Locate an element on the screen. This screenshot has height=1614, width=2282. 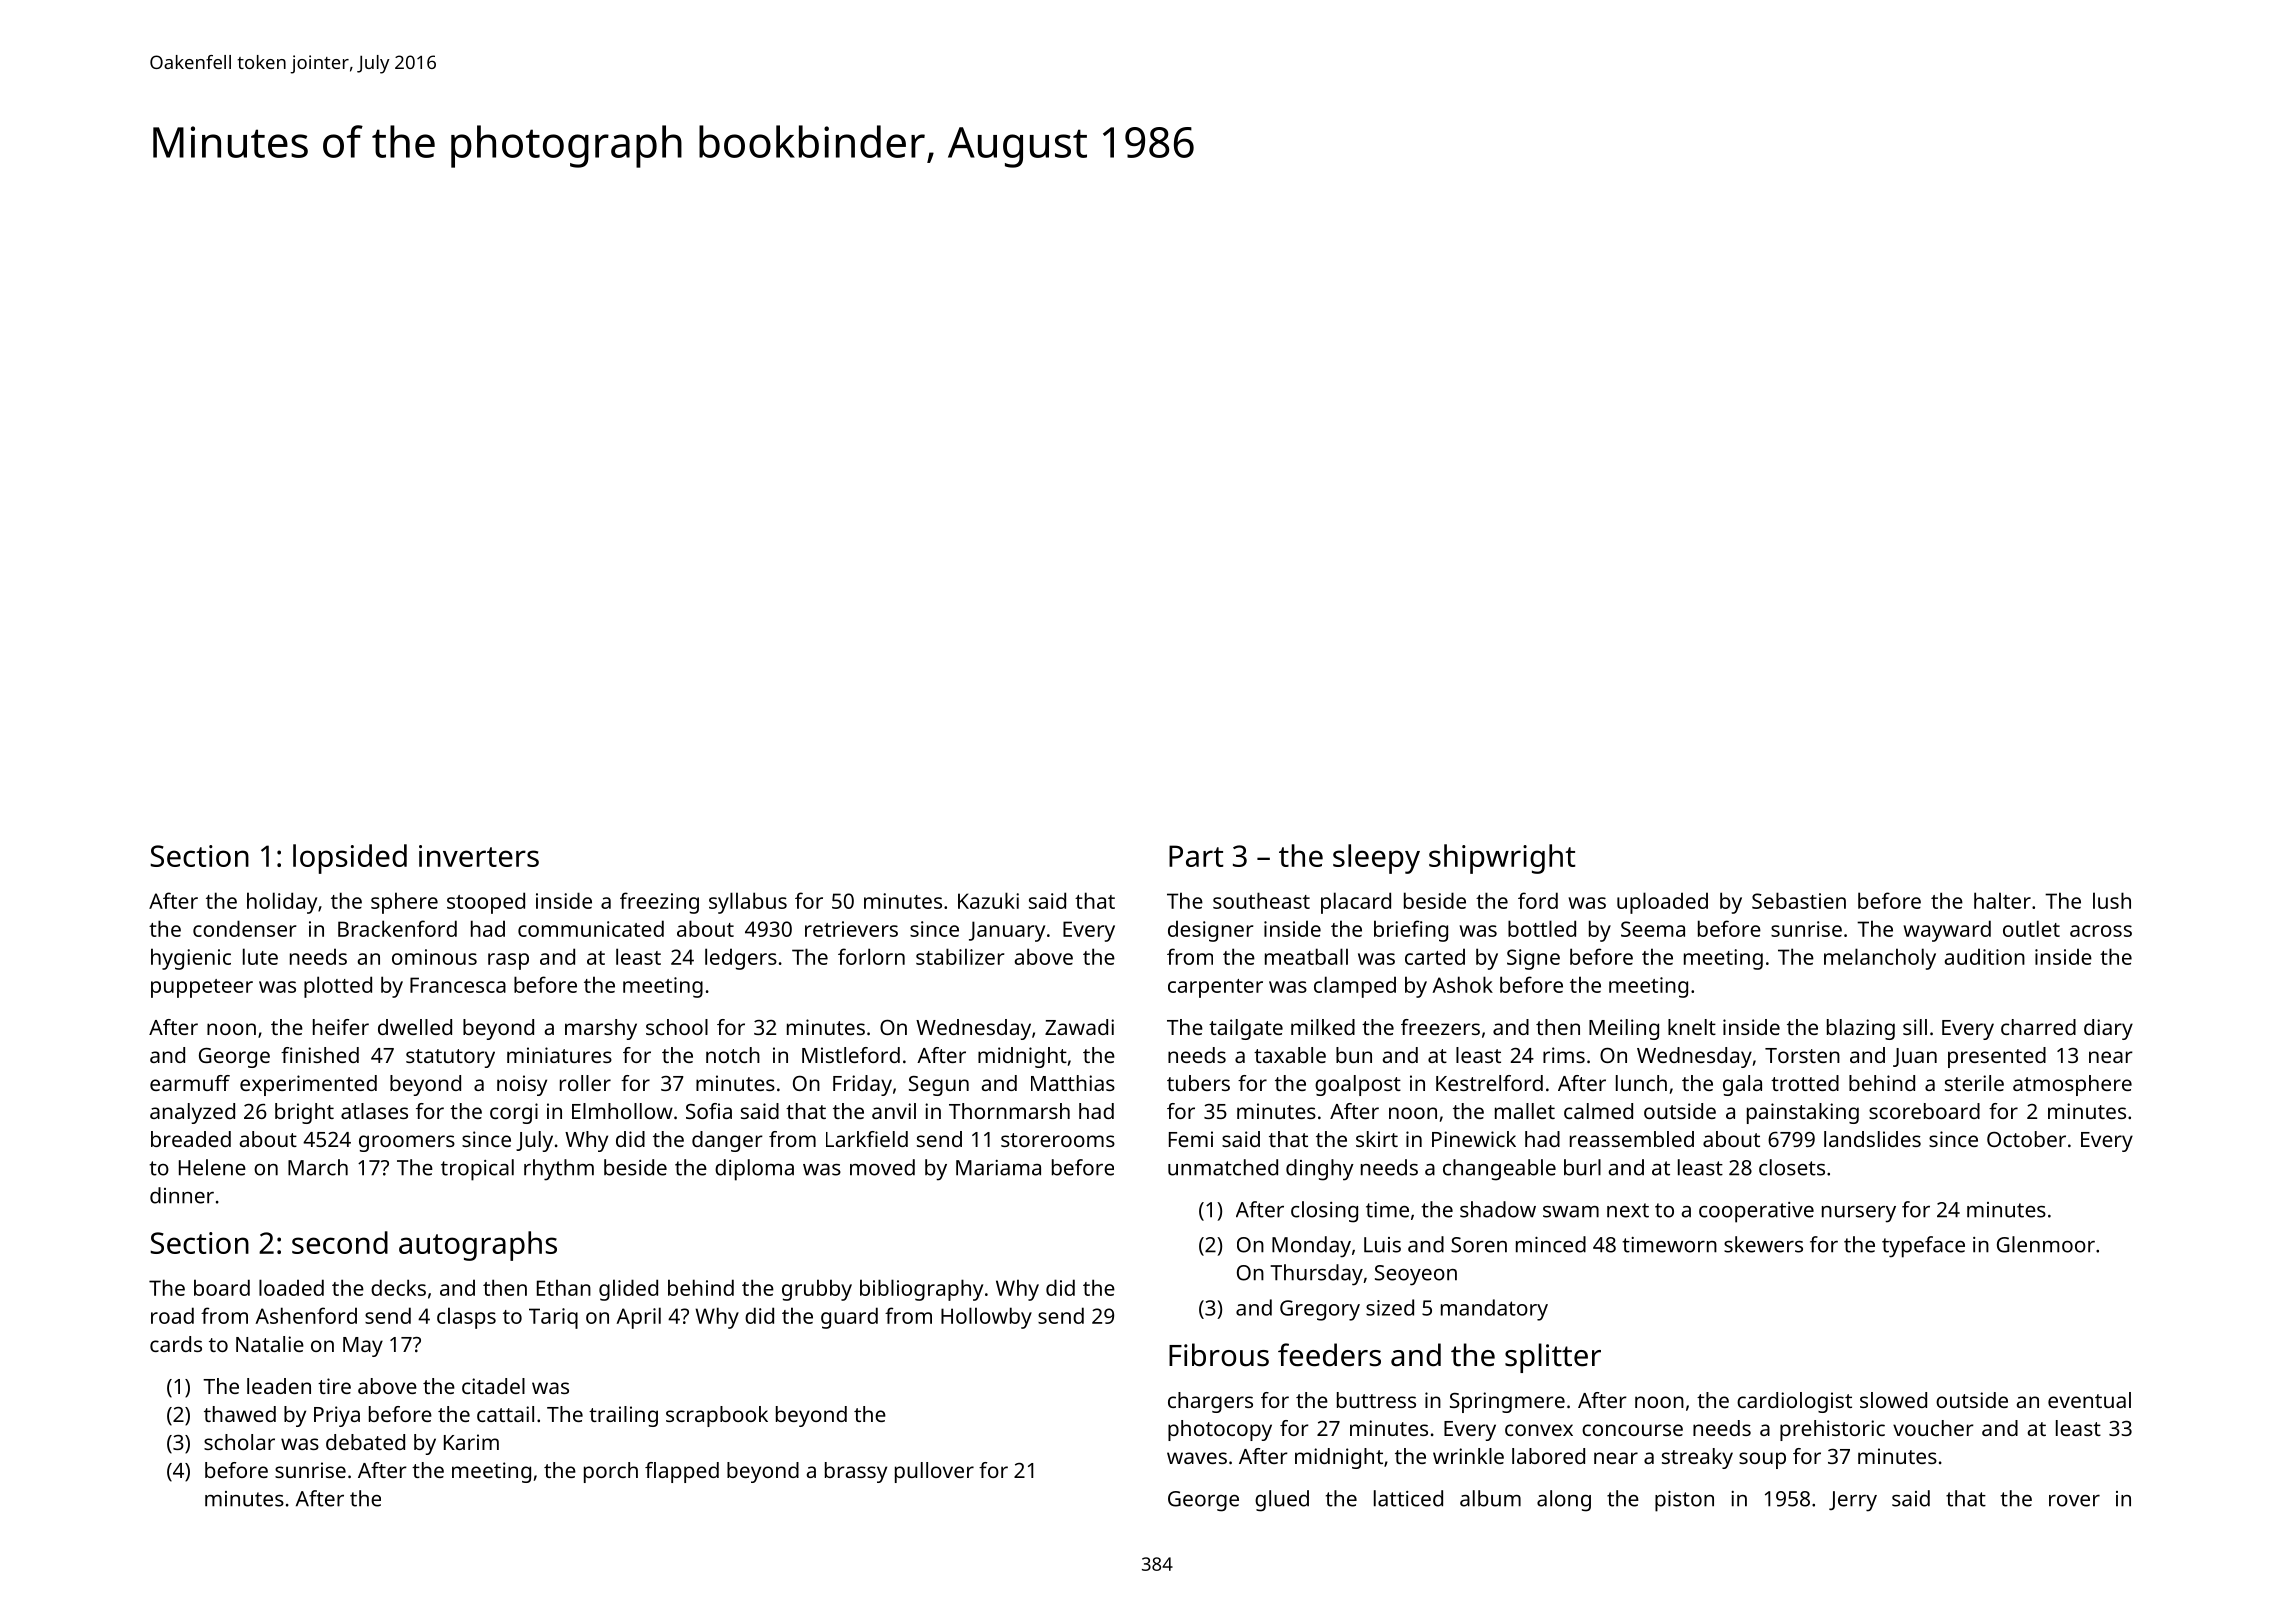
trotted is located at coordinates (1805, 1083).
